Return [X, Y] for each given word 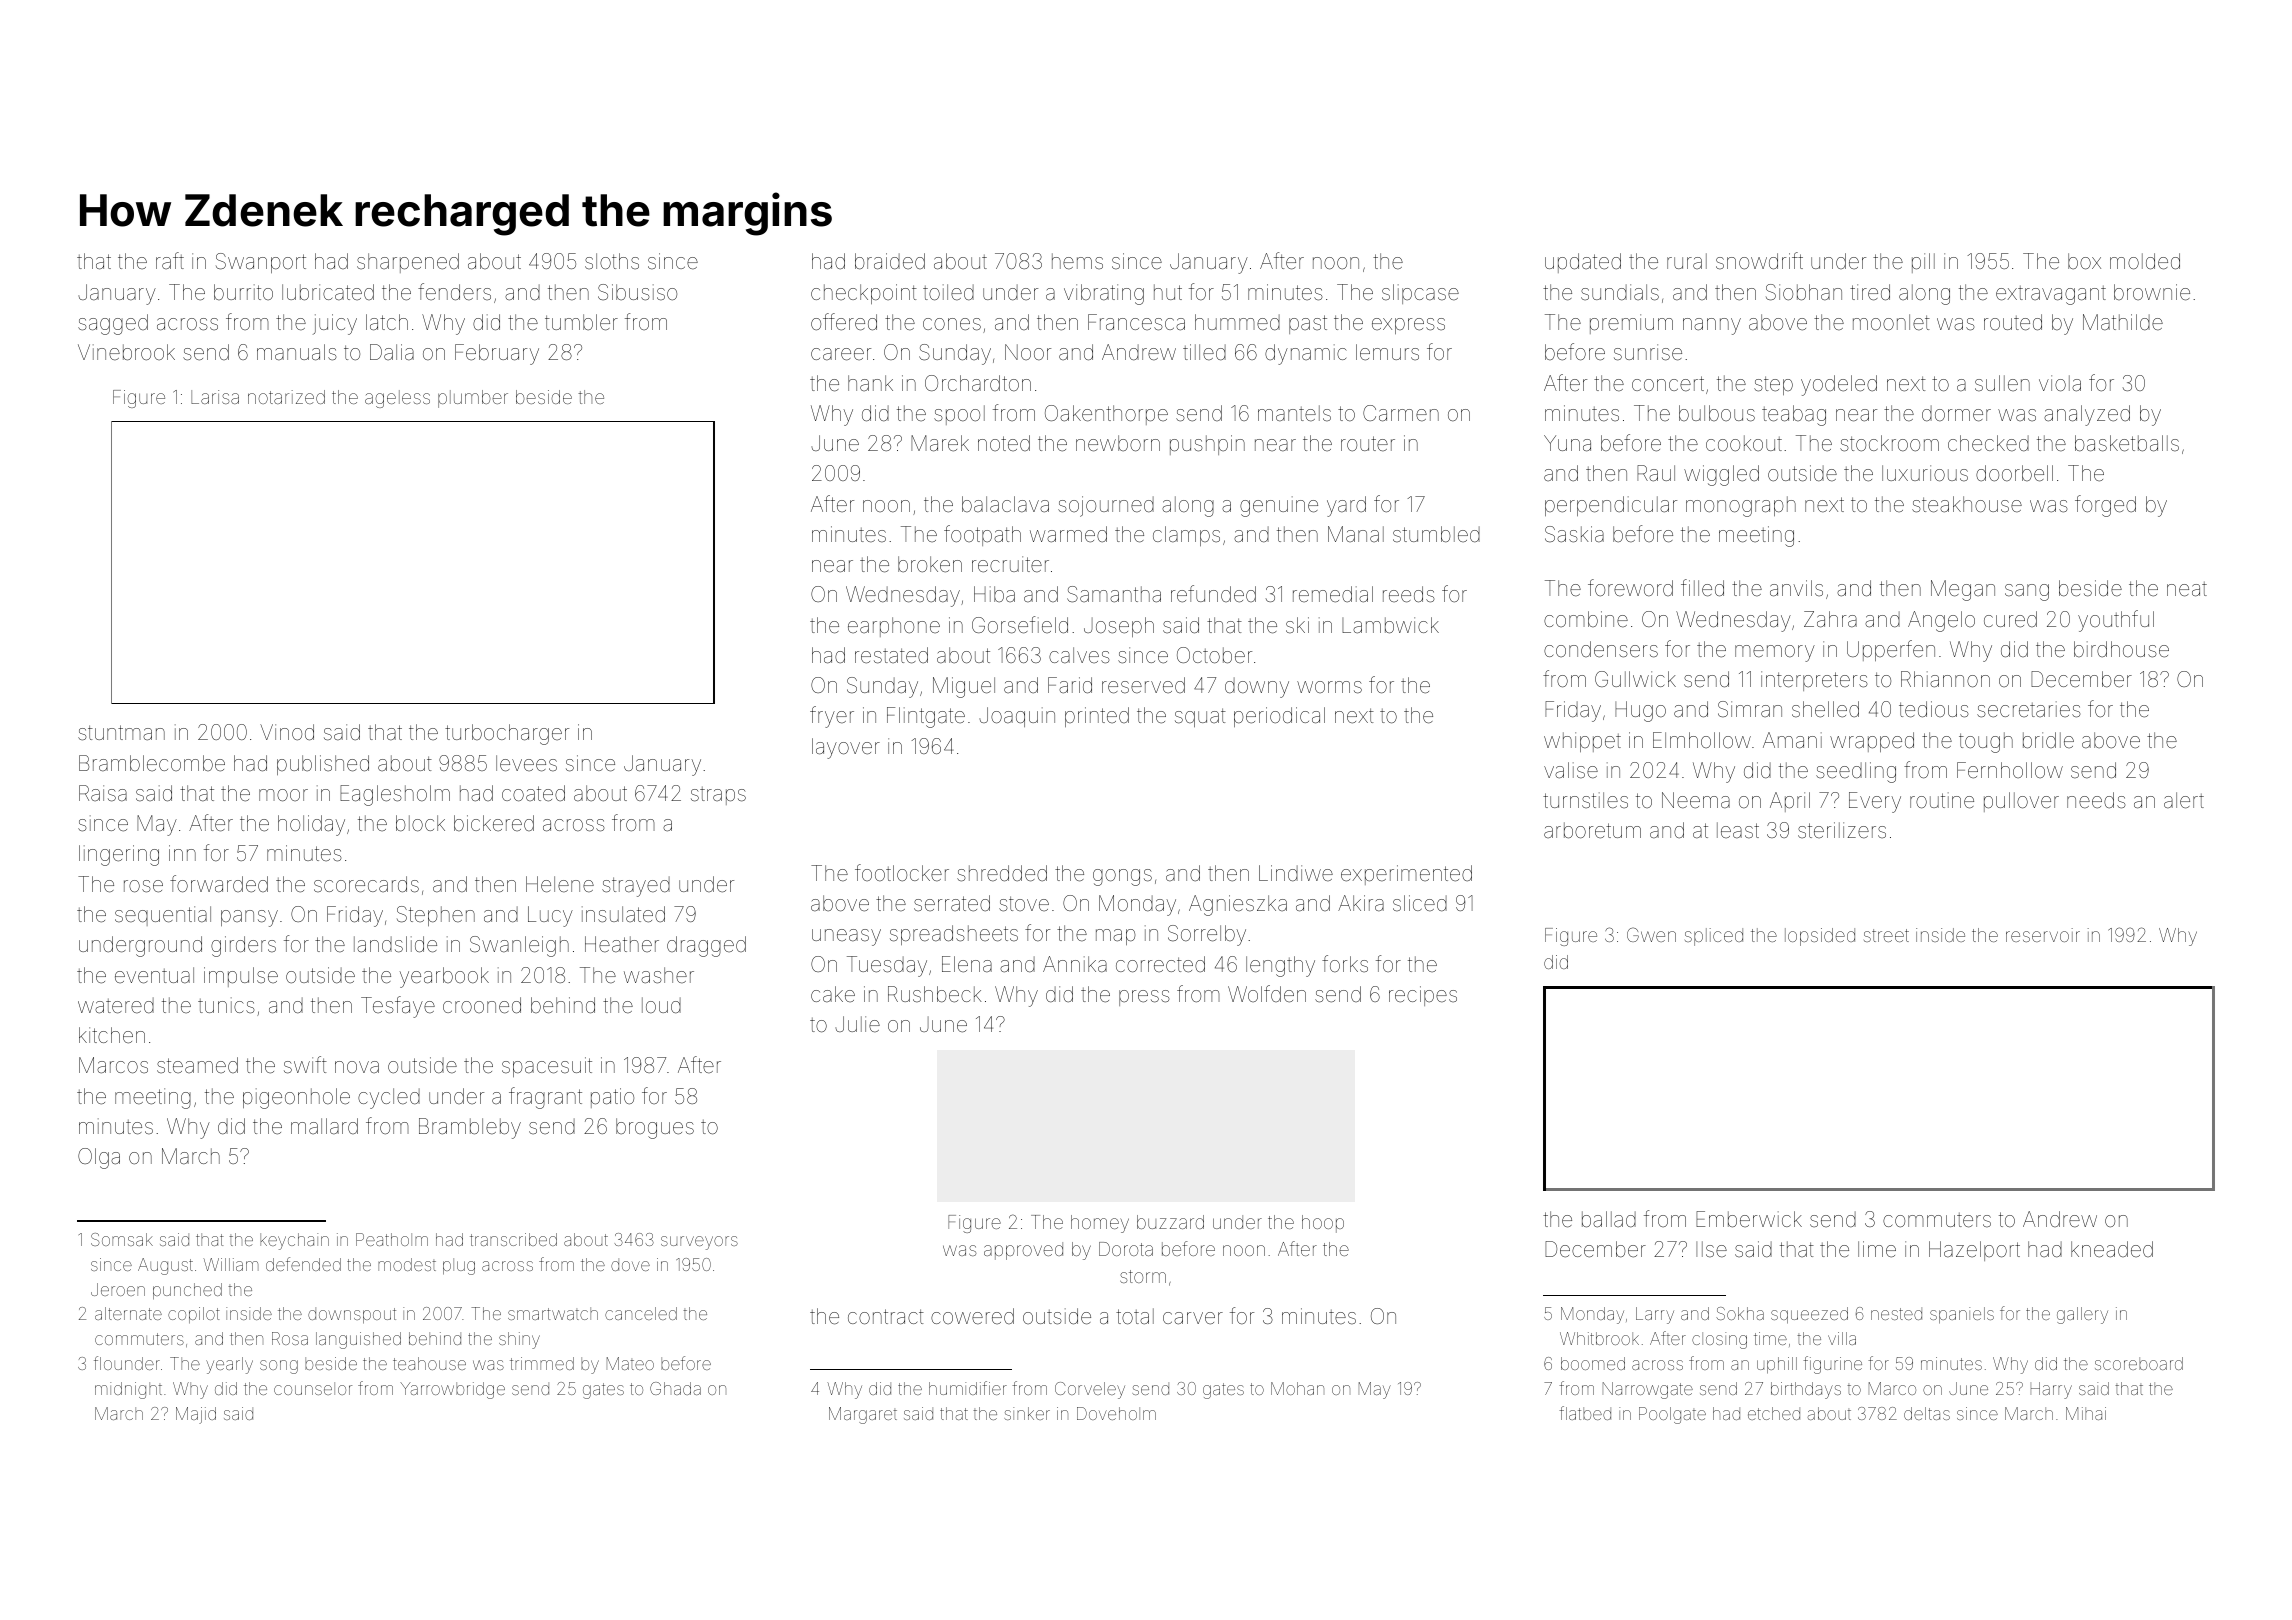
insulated [623, 914]
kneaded [2112, 1249]
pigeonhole [296, 1098]
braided [890, 261]
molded [2145, 261]
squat [1200, 717]
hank [870, 383]
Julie [857, 1024]
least [1738, 830]
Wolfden [1267, 994]
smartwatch [553, 1313]
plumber [473, 399]
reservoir [2043, 935]
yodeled [1839, 385]
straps [718, 796]
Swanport [261, 263]
